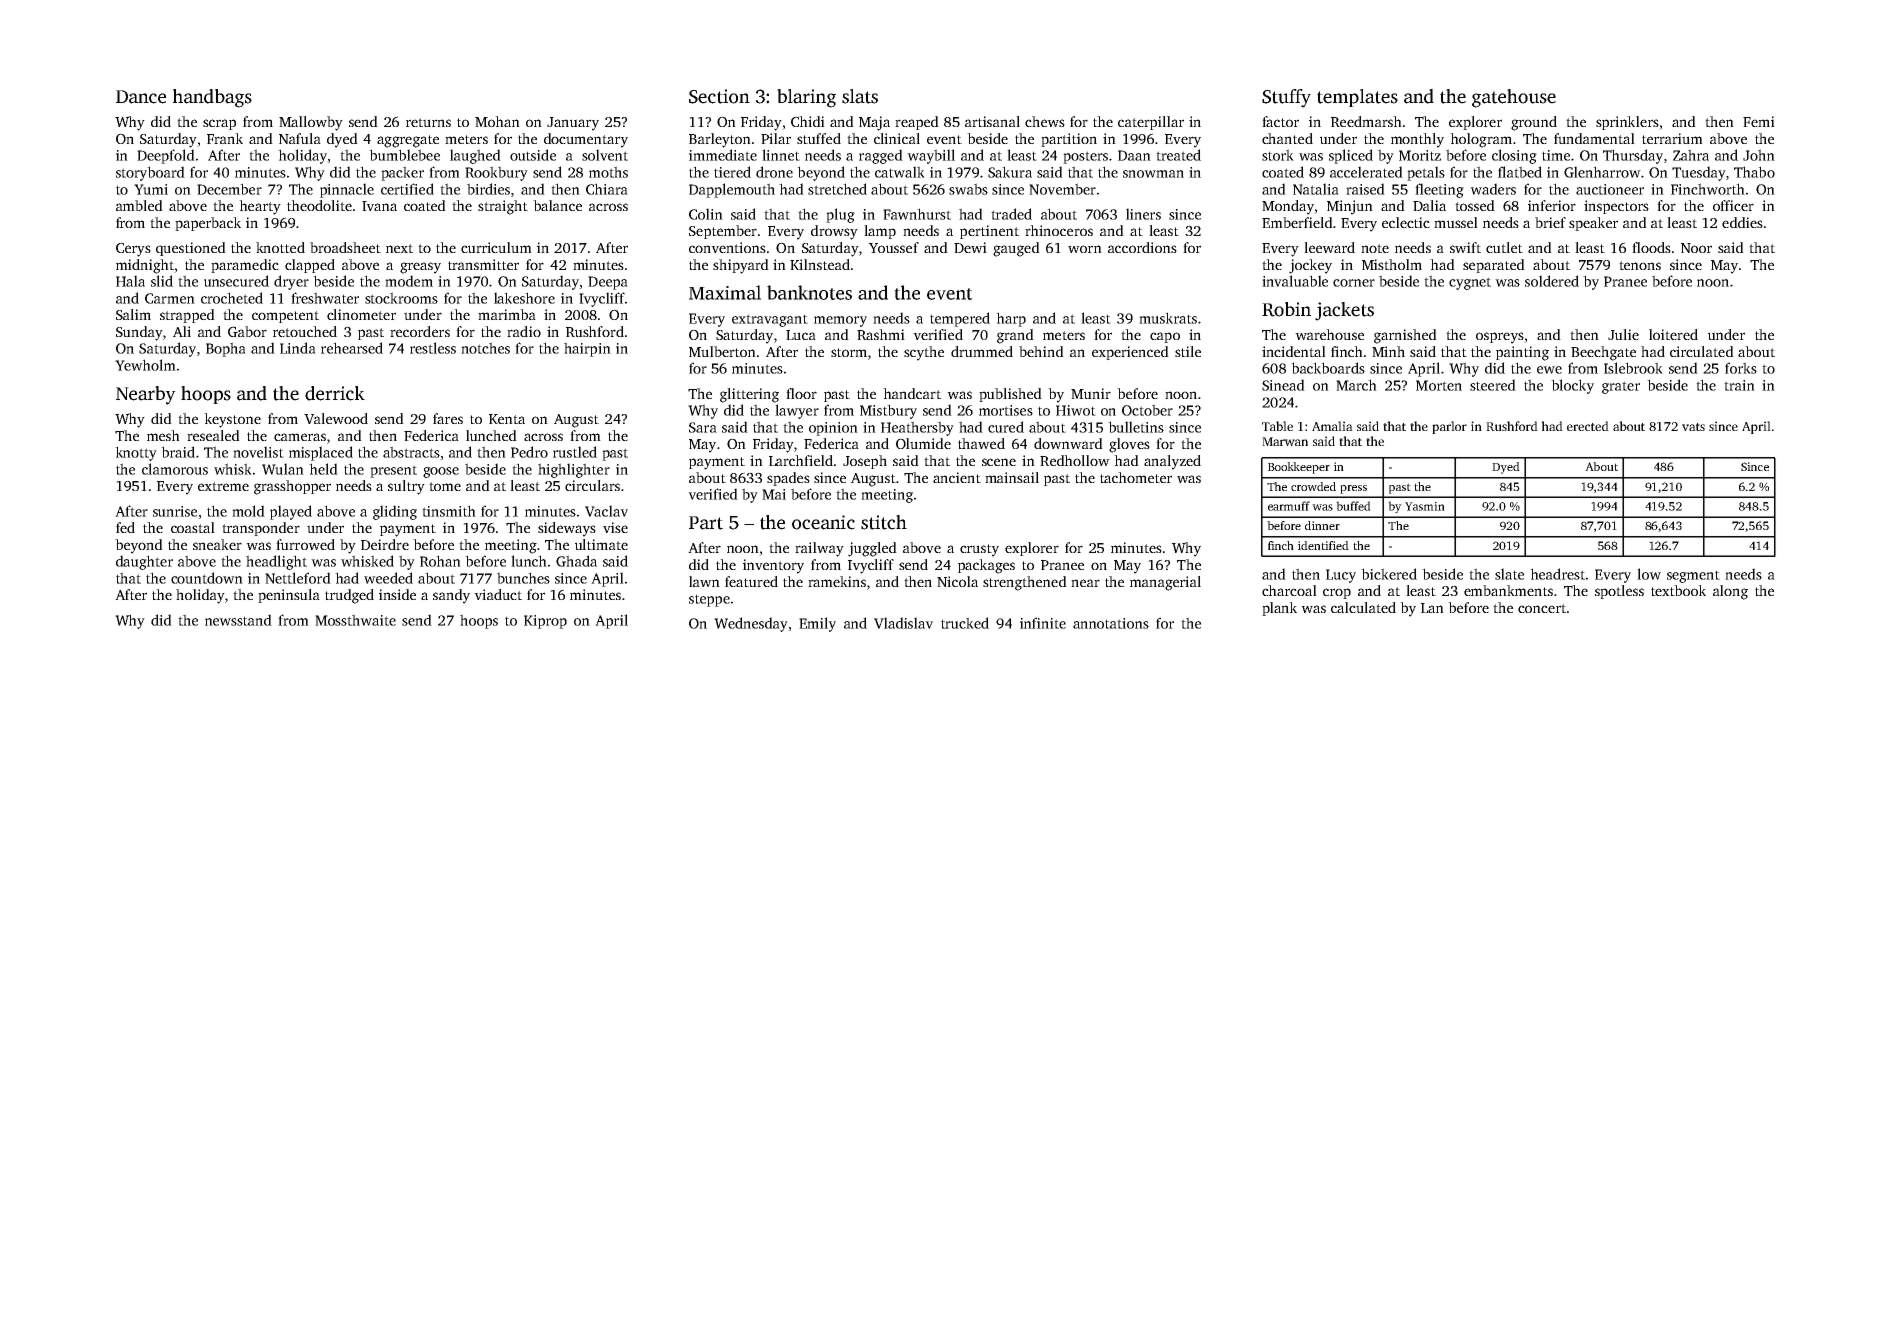  What do you see at coordinates (1425, 506) in the screenshot?
I see `Yasmin` at bounding box center [1425, 506].
